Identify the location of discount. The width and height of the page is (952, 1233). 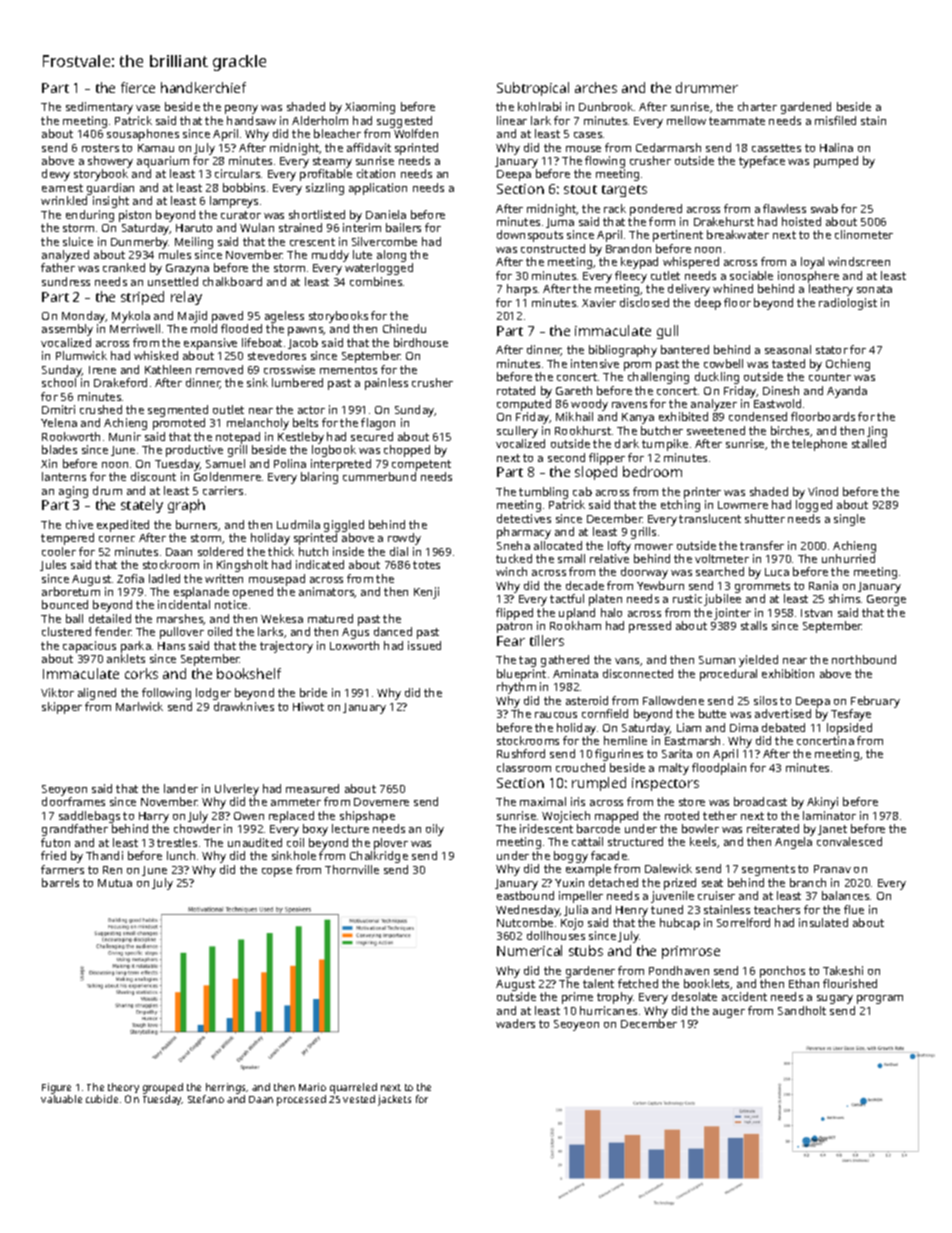
(153, 476).
